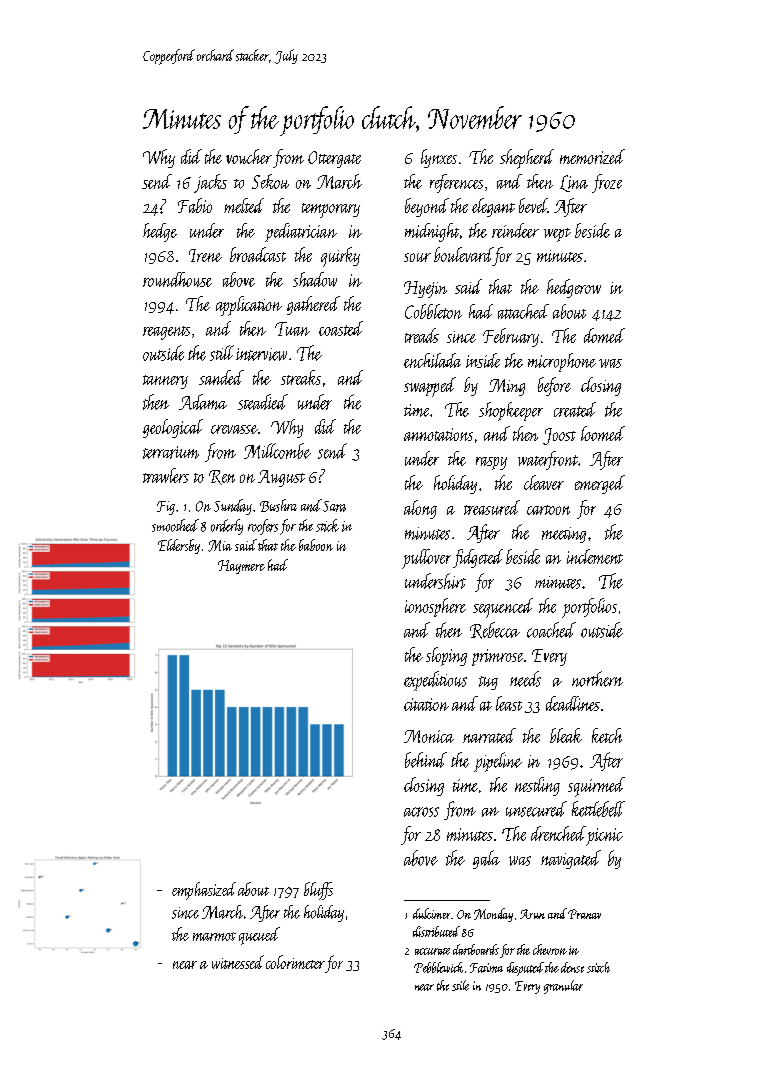 The image size is (765, 1085). What do you see at coordinates (596, 787) in the document?
I see `squirmed` at bounding box center [596, 787].
